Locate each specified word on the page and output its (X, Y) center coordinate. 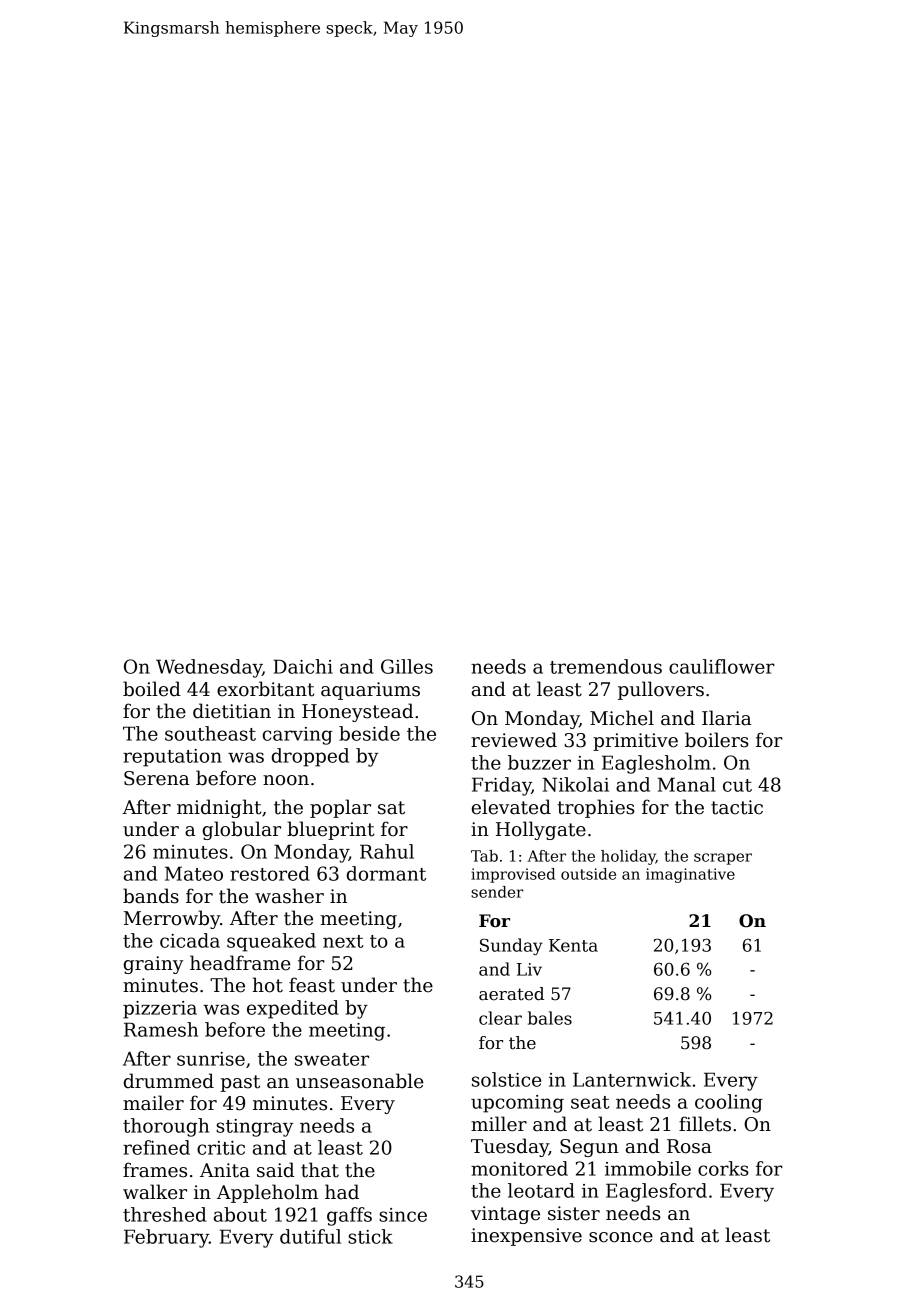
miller (499, 1124)
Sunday (511, 946)
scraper (723, 859)
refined (156, 1147)
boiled (152, 689)
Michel (622, 718)
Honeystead (357, 712)
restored (270, 873)
